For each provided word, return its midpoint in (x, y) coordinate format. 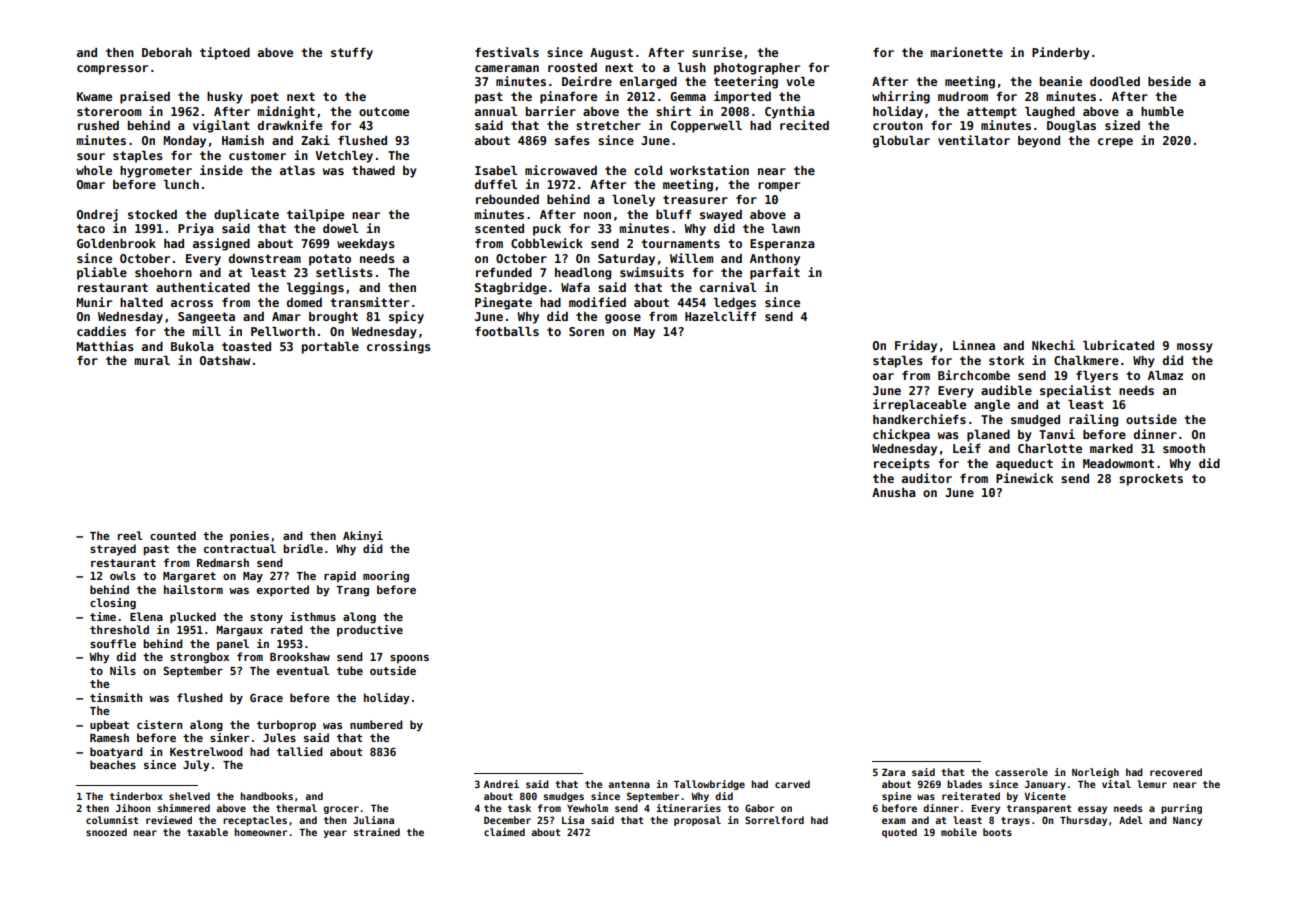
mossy (1195, 348)
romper (779, 187)
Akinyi (363, 537)
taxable (207, 832)
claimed (504, 832)
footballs (507, 331)
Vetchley (344, 157)
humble (1162, 111)
